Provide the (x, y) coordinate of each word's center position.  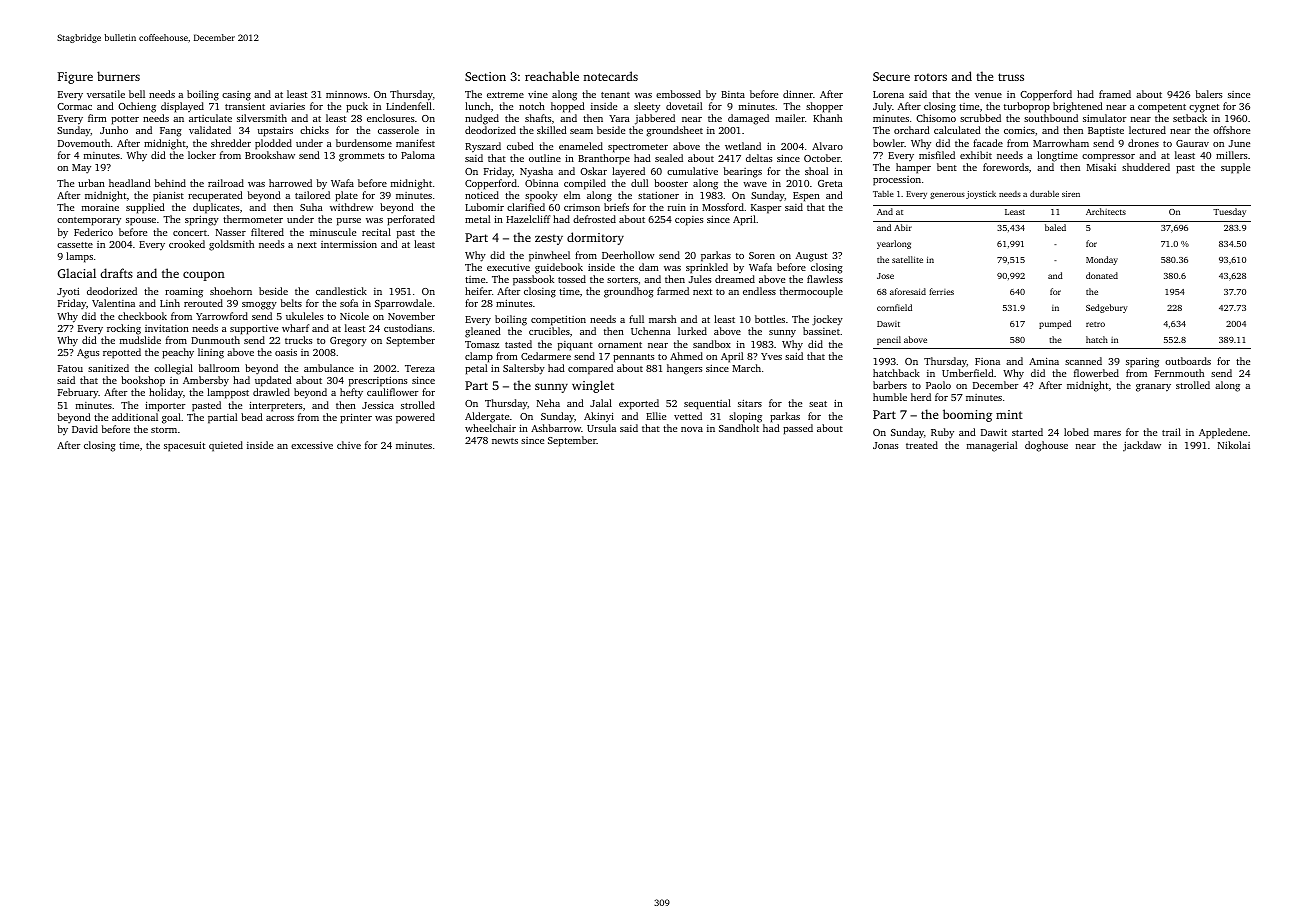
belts (291, 303)
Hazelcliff (528, 219)
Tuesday (1229, 212)
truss (1011, 77)
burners (118, 76)
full (636, 319)
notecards (610, 76)
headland (130, 183)
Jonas (885, 445)
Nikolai (1234, 445)
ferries (941, 291)
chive (349, 445)
